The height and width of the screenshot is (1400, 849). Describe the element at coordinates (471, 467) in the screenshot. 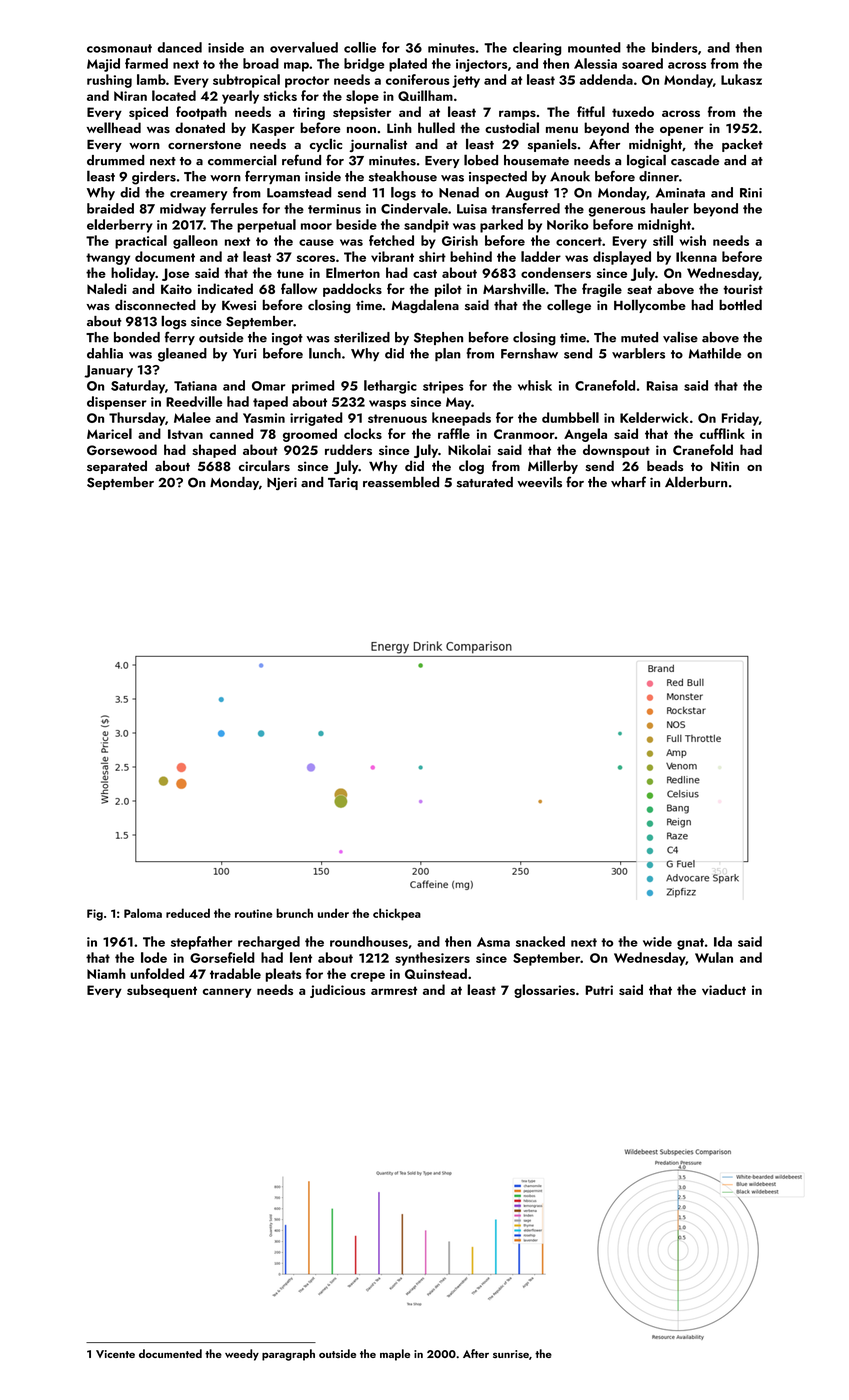

I see `clog` at that location.
